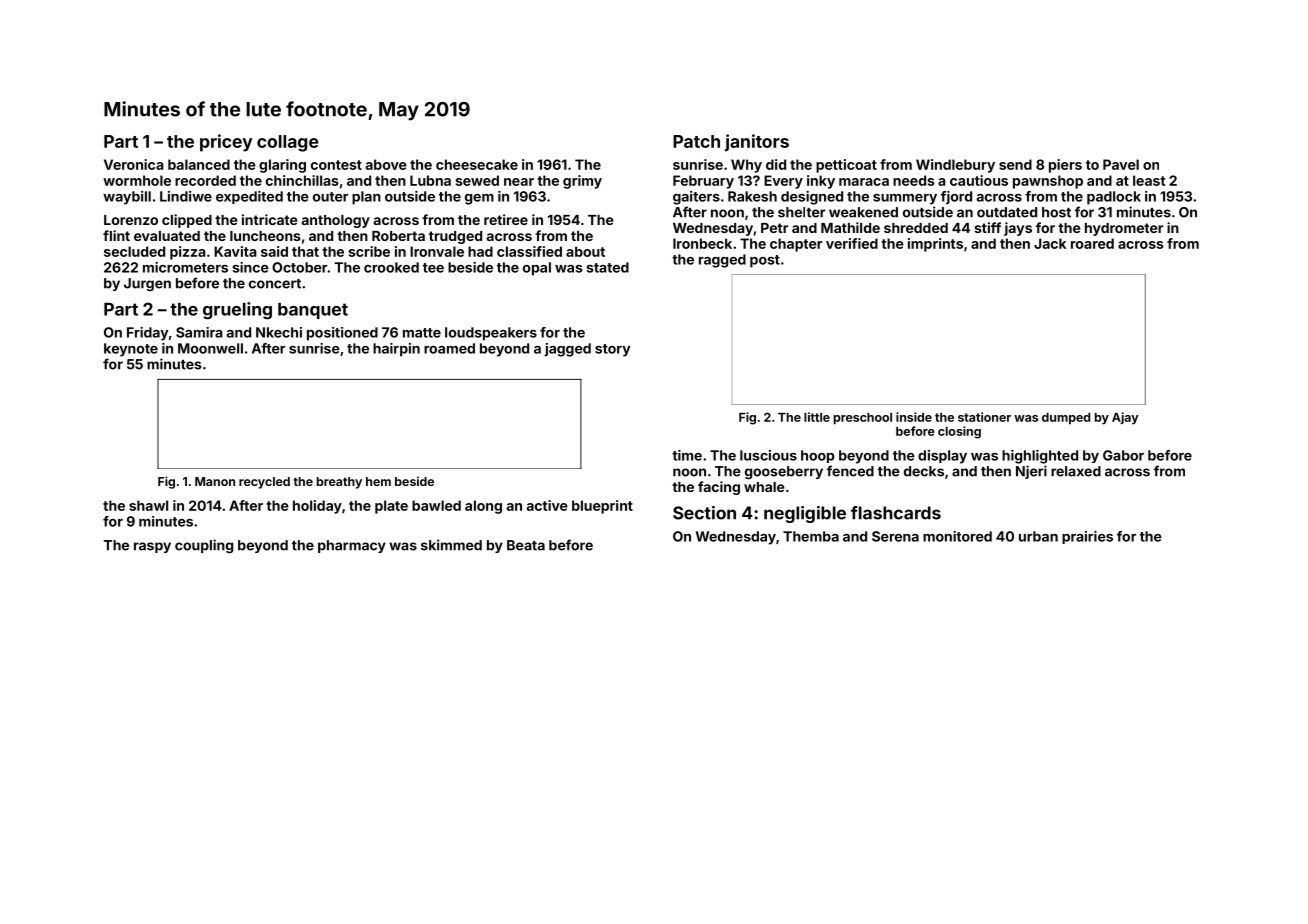 The height and width of the screenshot is (924, 1308). I want to click on Patch, so click(696, 141).
